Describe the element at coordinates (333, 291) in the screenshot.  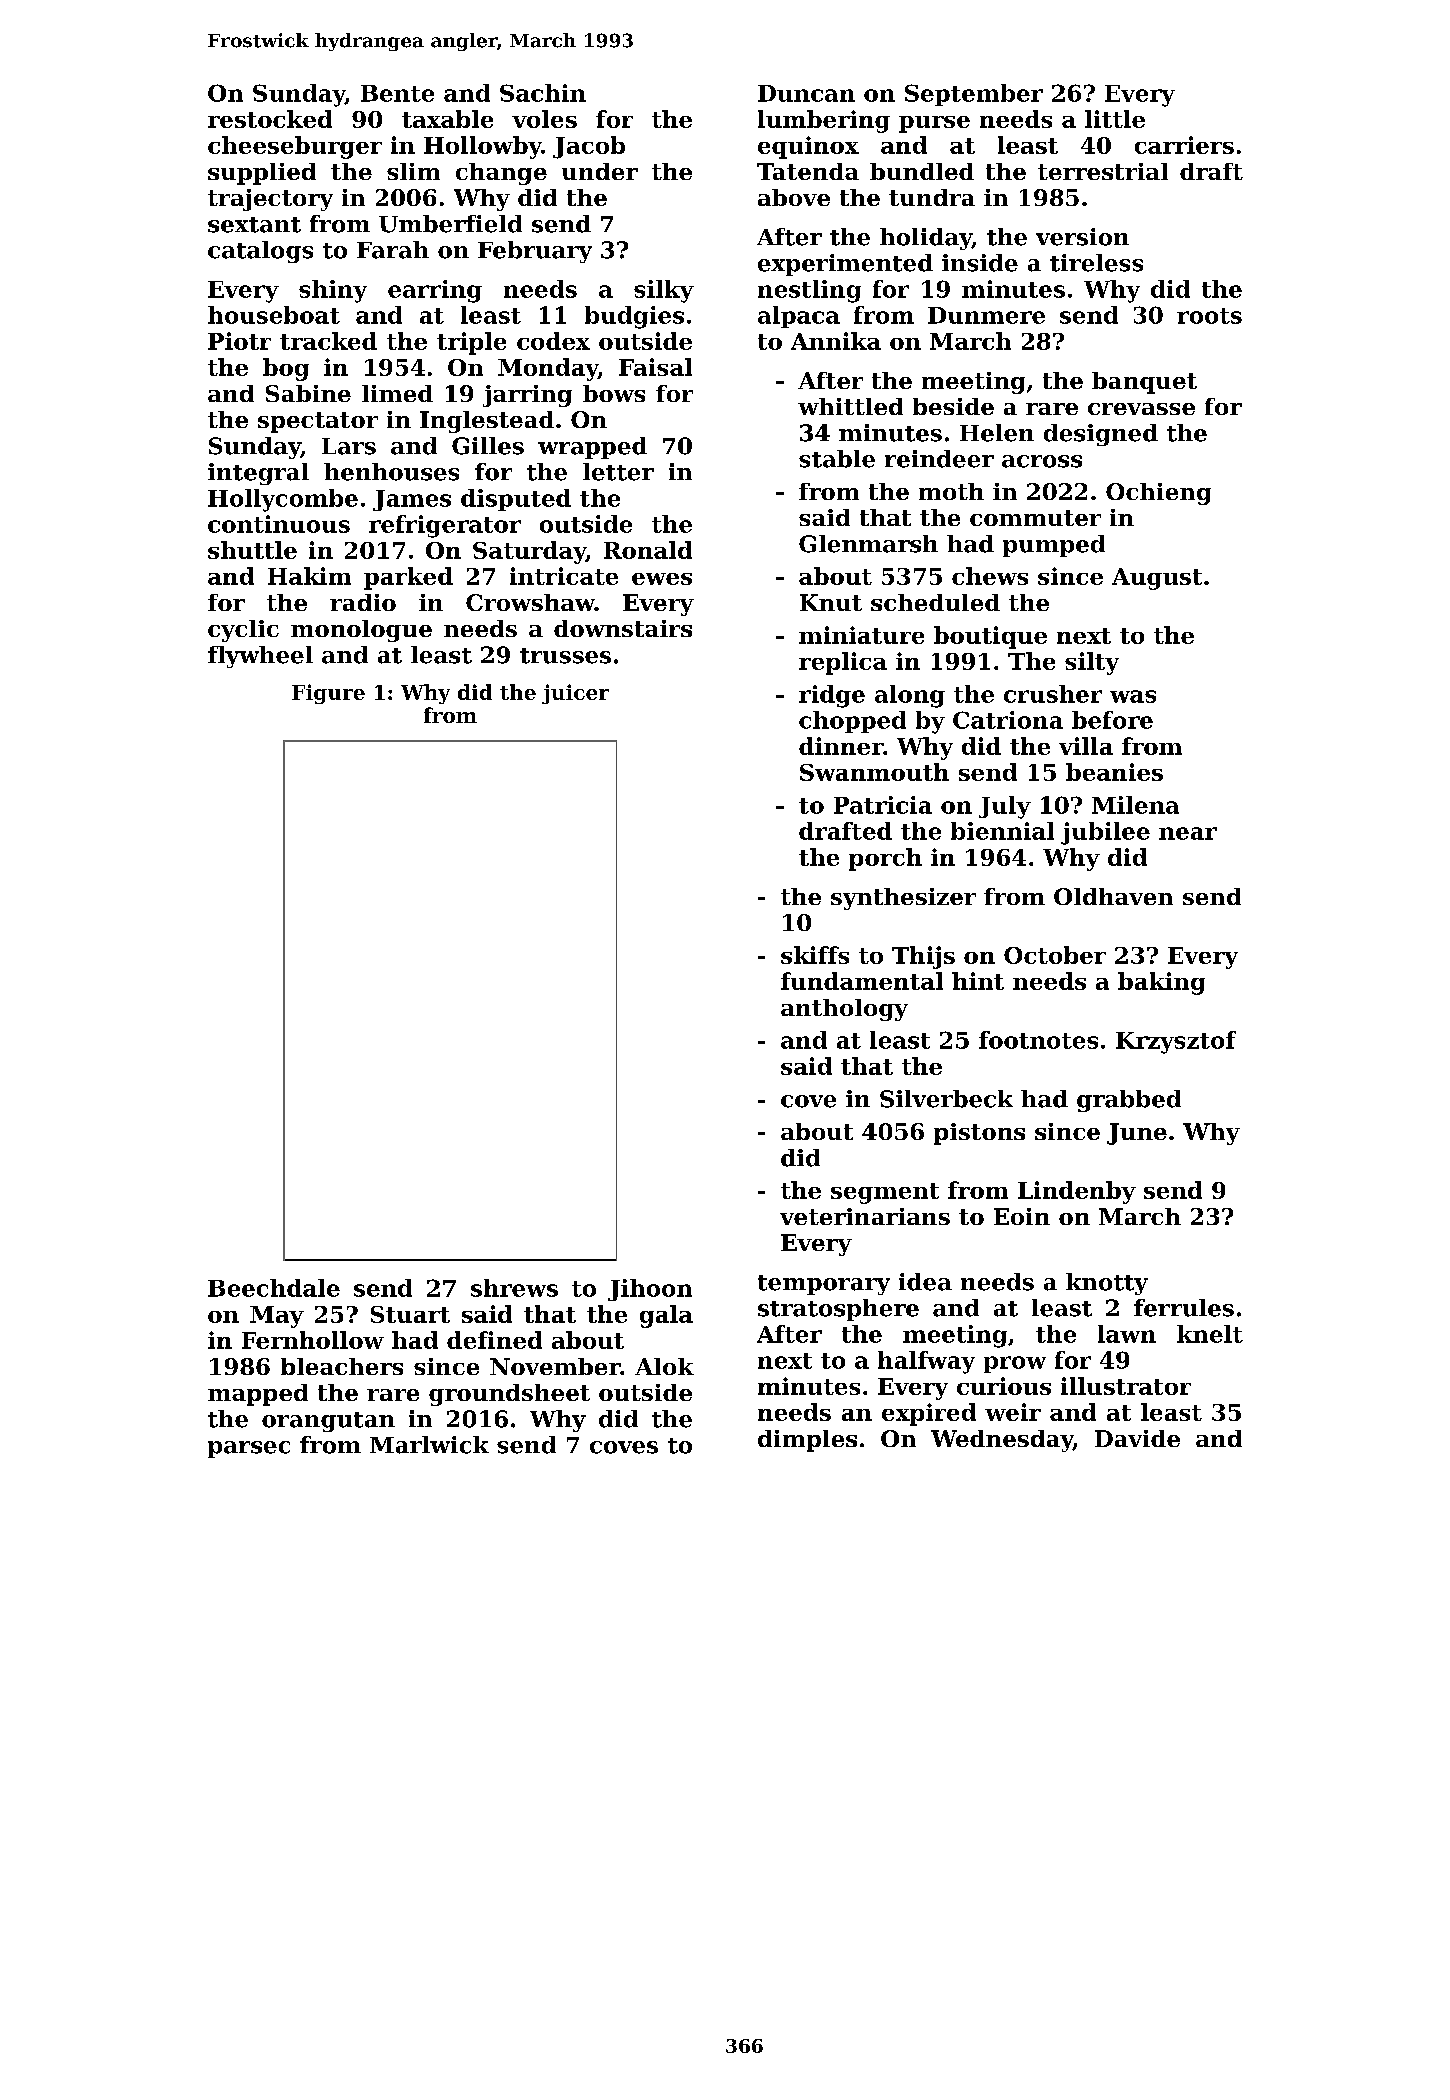
I see `shiny` at that location.
